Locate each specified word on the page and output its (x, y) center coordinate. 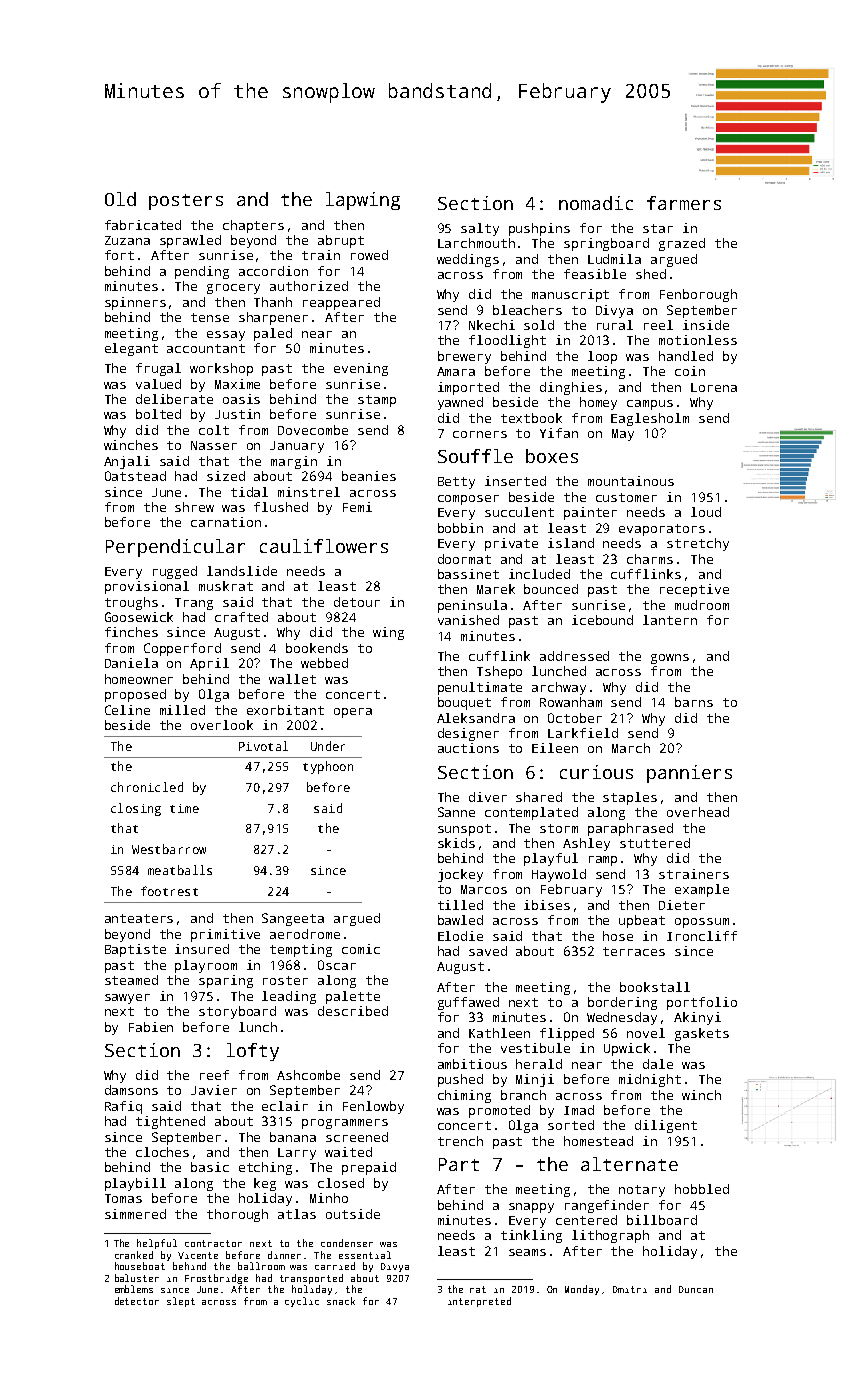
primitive (225, 935)
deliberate (174, 399)
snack (341, 1301)
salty (480, 229)
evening (361, 369)
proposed (135, 695)
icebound (602, 620)
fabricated (143, 225)
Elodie (460, 936)
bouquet (464, 703)
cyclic (302, 1302)
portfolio (702, 1003)
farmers (684, 203)
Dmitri (630, 1289)
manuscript (570, 295)
